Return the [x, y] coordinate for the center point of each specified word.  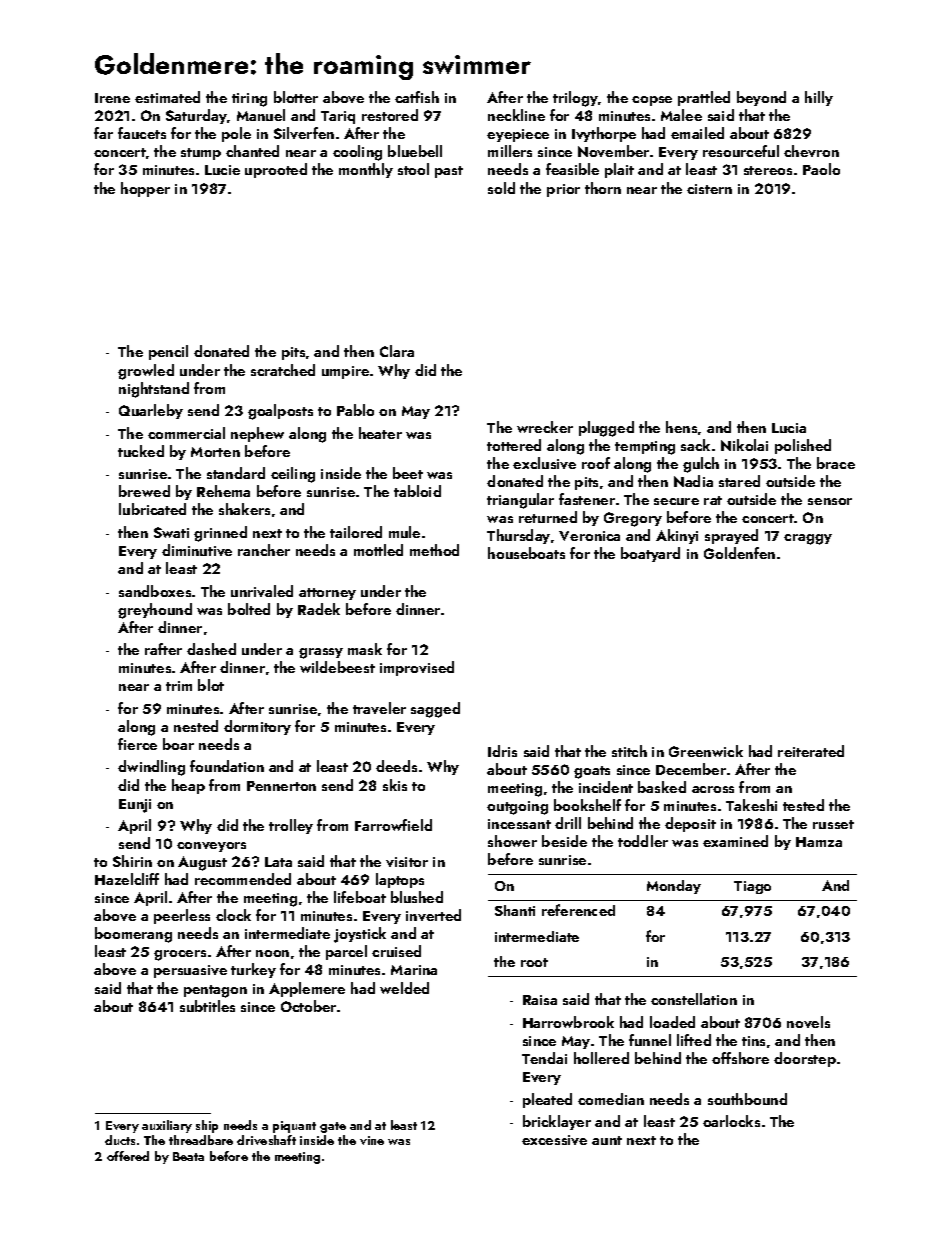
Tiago [752, 887]
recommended [243, 879]
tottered [514, 445]
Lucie [222, 170]
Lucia [789, 428]
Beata [188, 1156]
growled [146, 372]
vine [372, 1140]
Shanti [515, 910]
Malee [681, 115]
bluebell [415, 151]
